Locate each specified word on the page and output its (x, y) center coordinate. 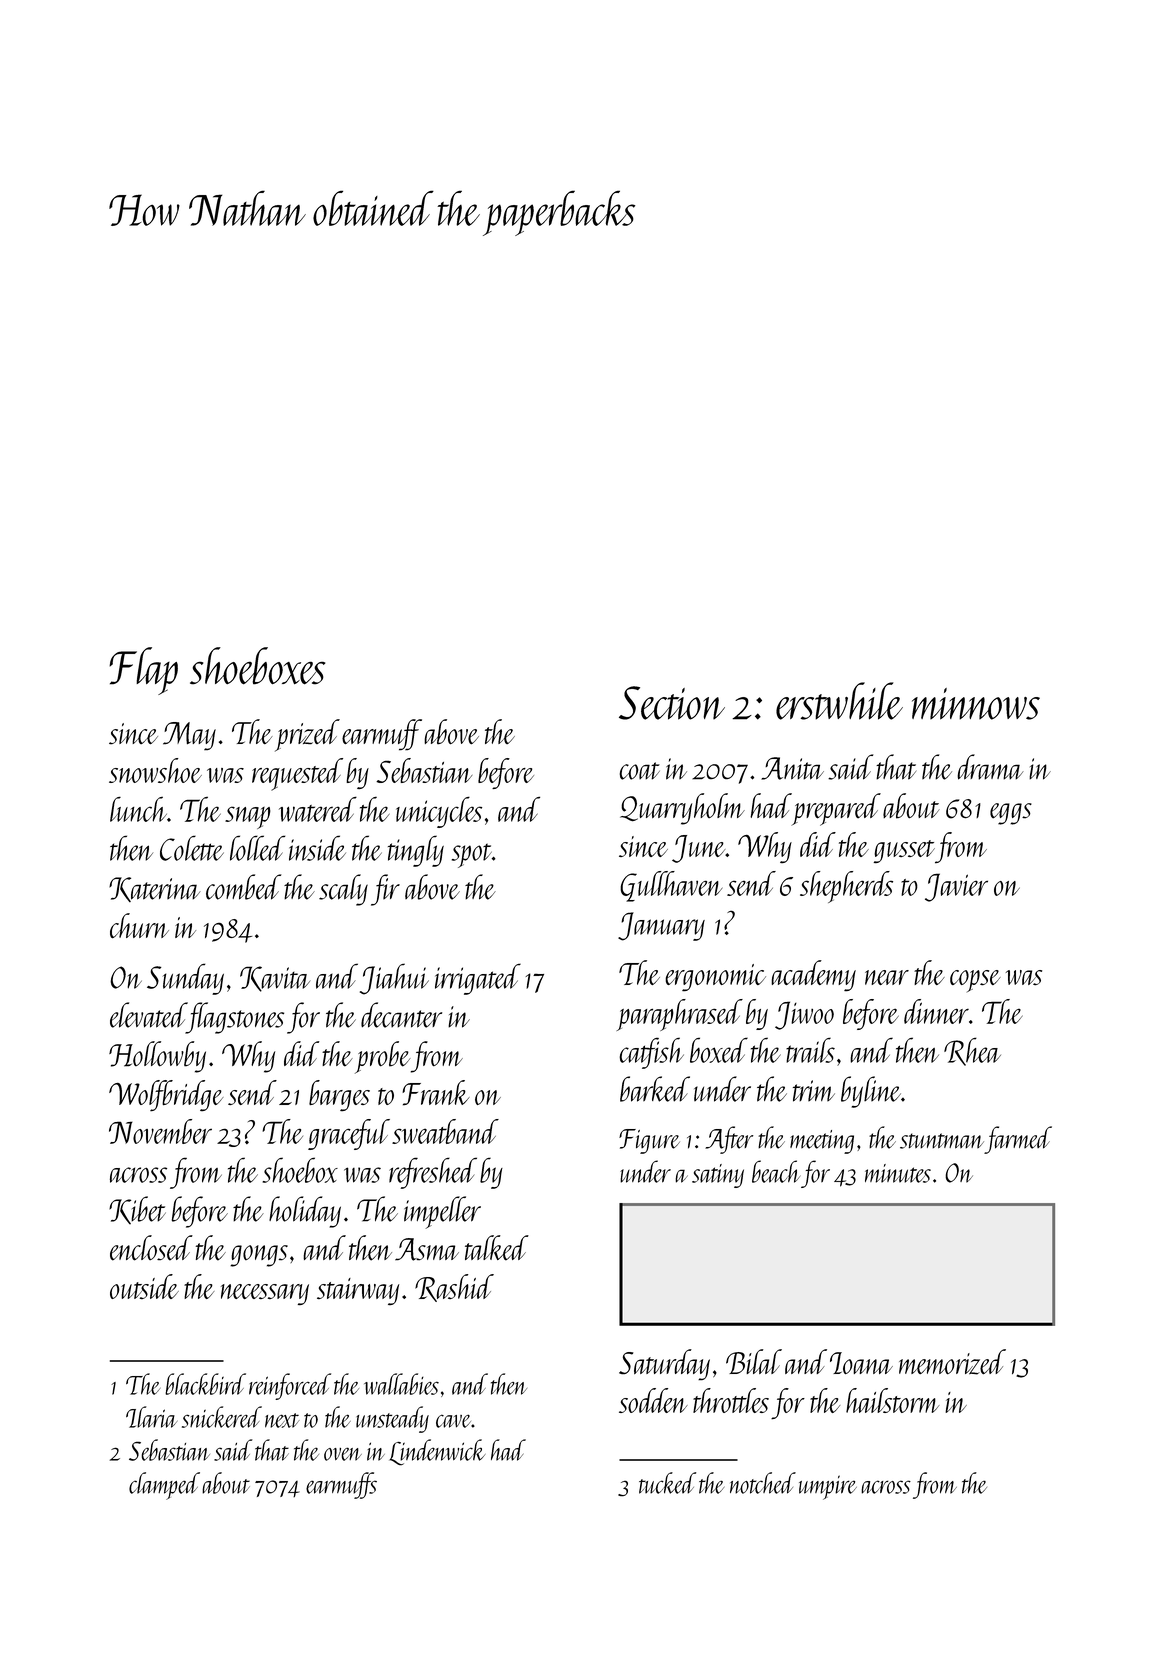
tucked (667, 1483)
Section (672, 703)
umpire (828, 1487)
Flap (143, 671)
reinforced (290, 1386)
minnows (976, 704)
